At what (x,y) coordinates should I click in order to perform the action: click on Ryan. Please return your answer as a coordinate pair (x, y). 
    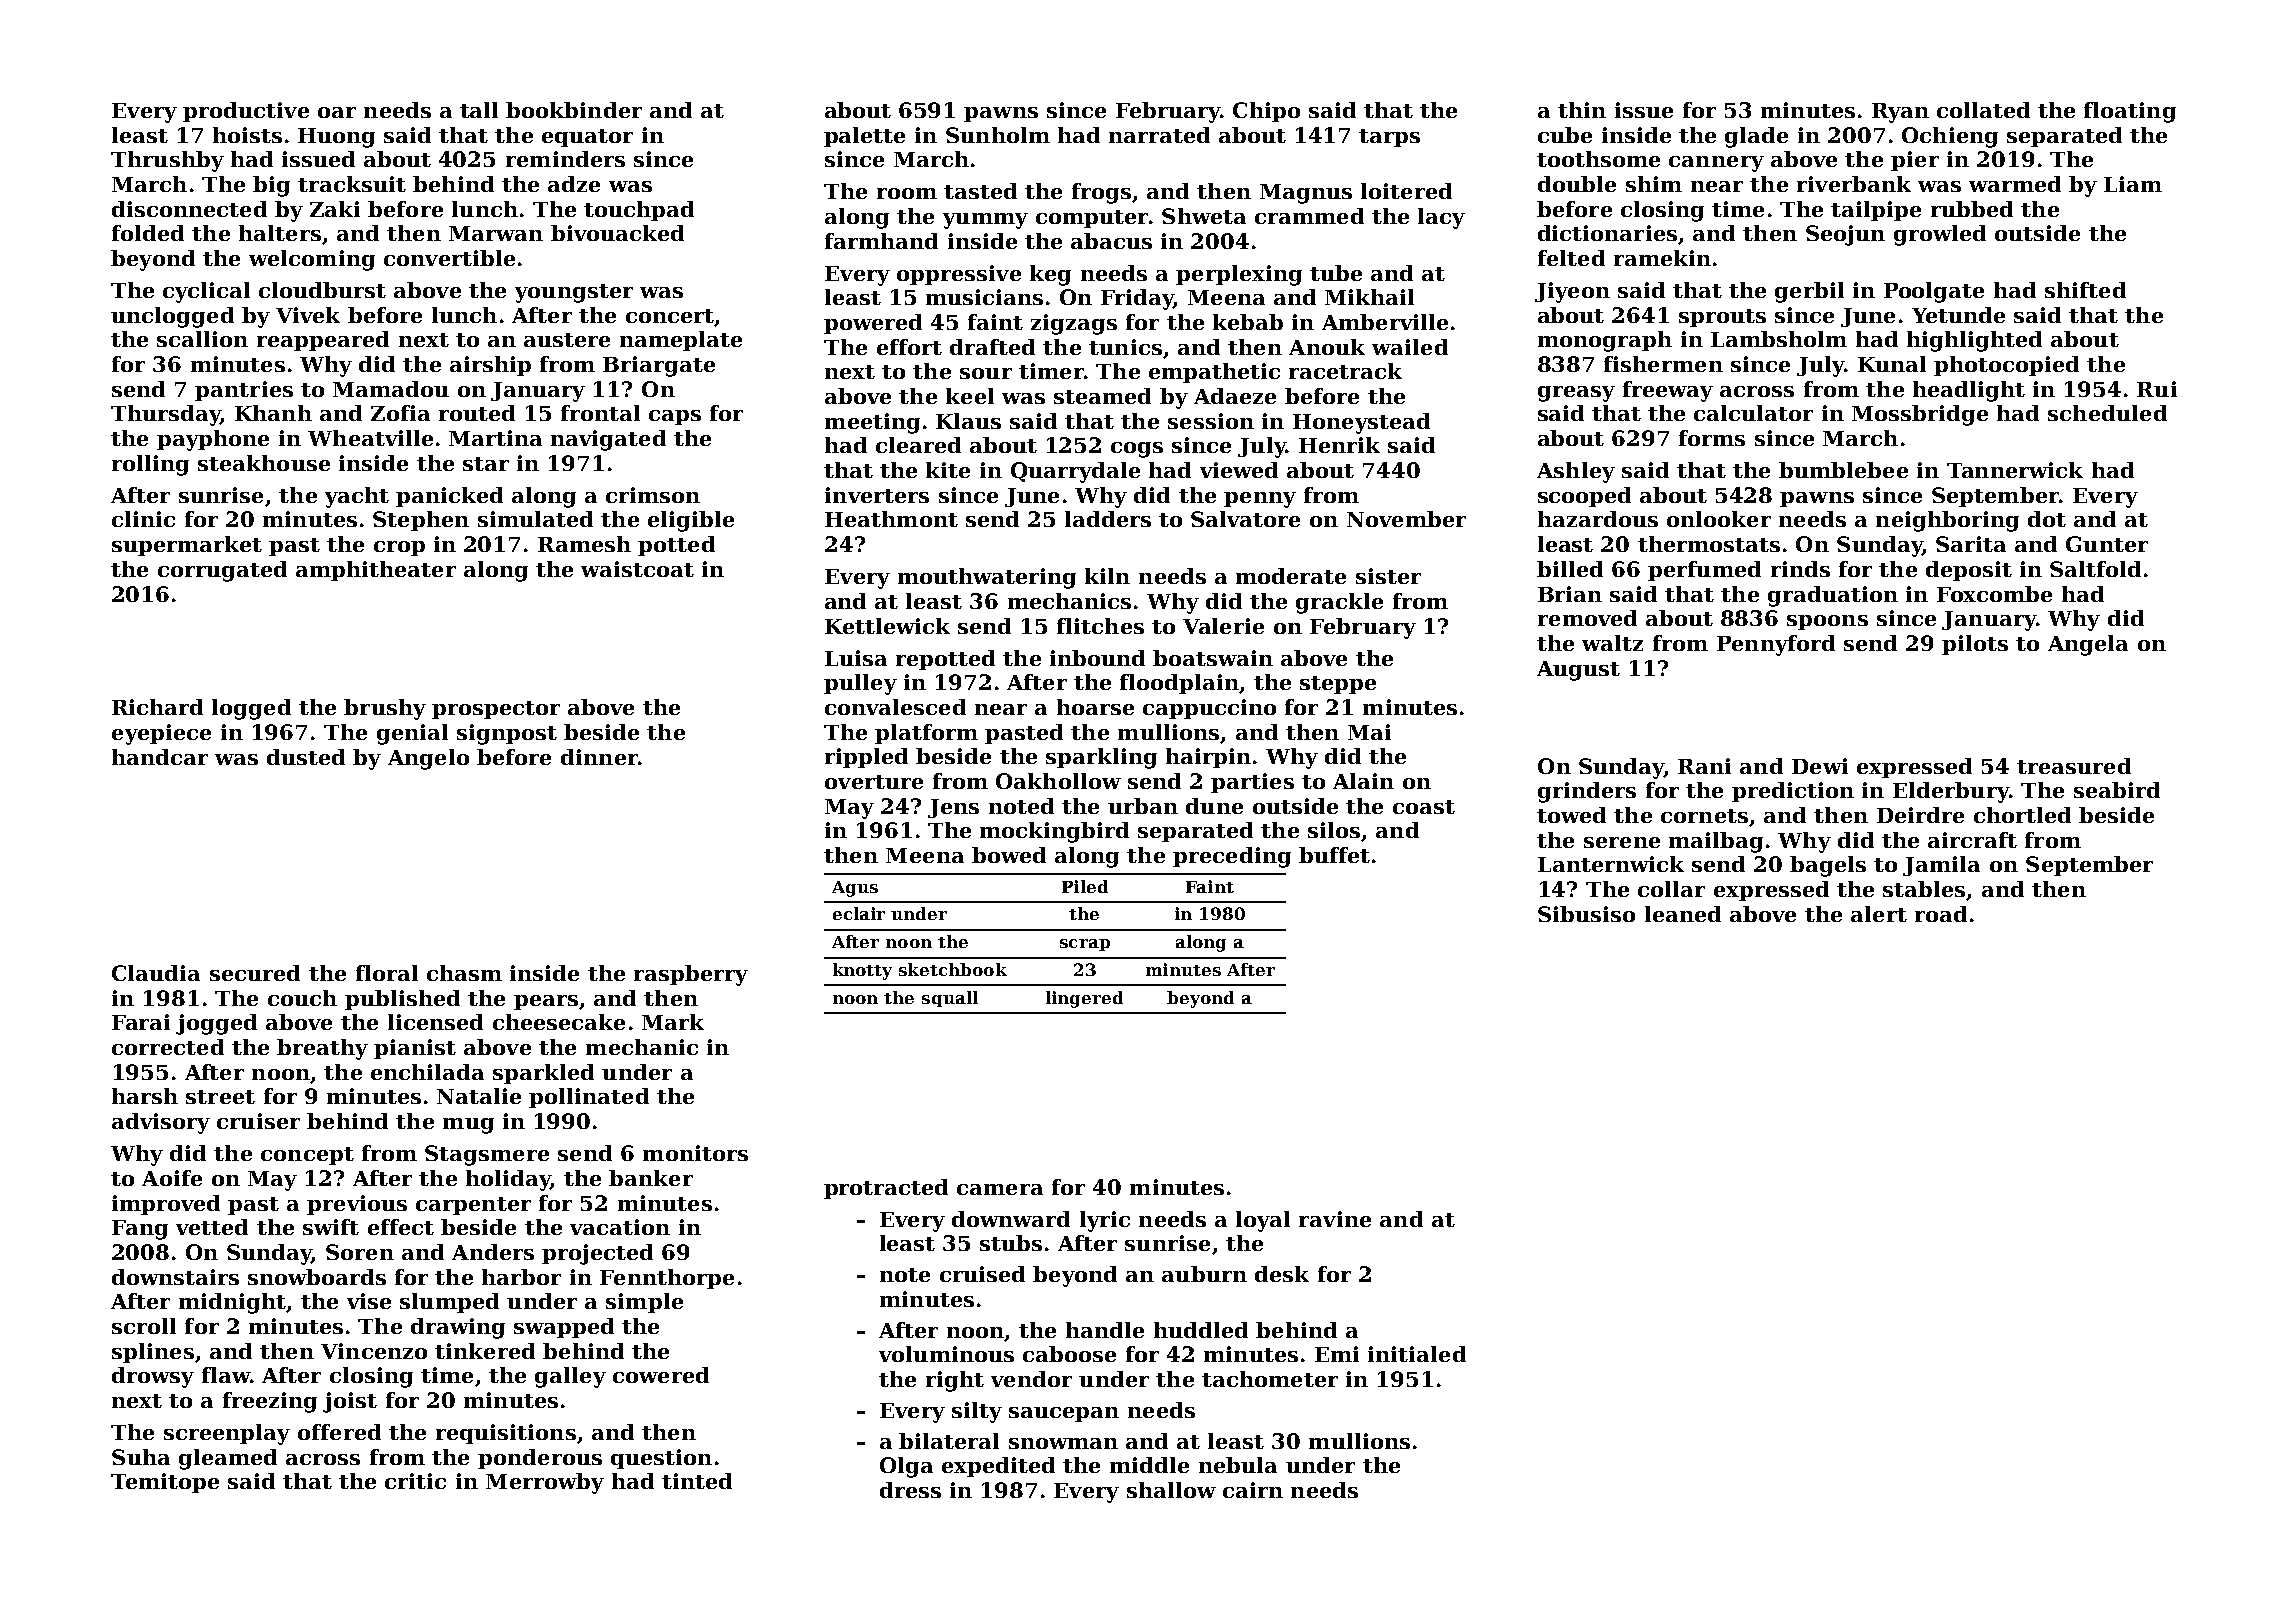
    Looking at the image, I should click on (1900, 113).
